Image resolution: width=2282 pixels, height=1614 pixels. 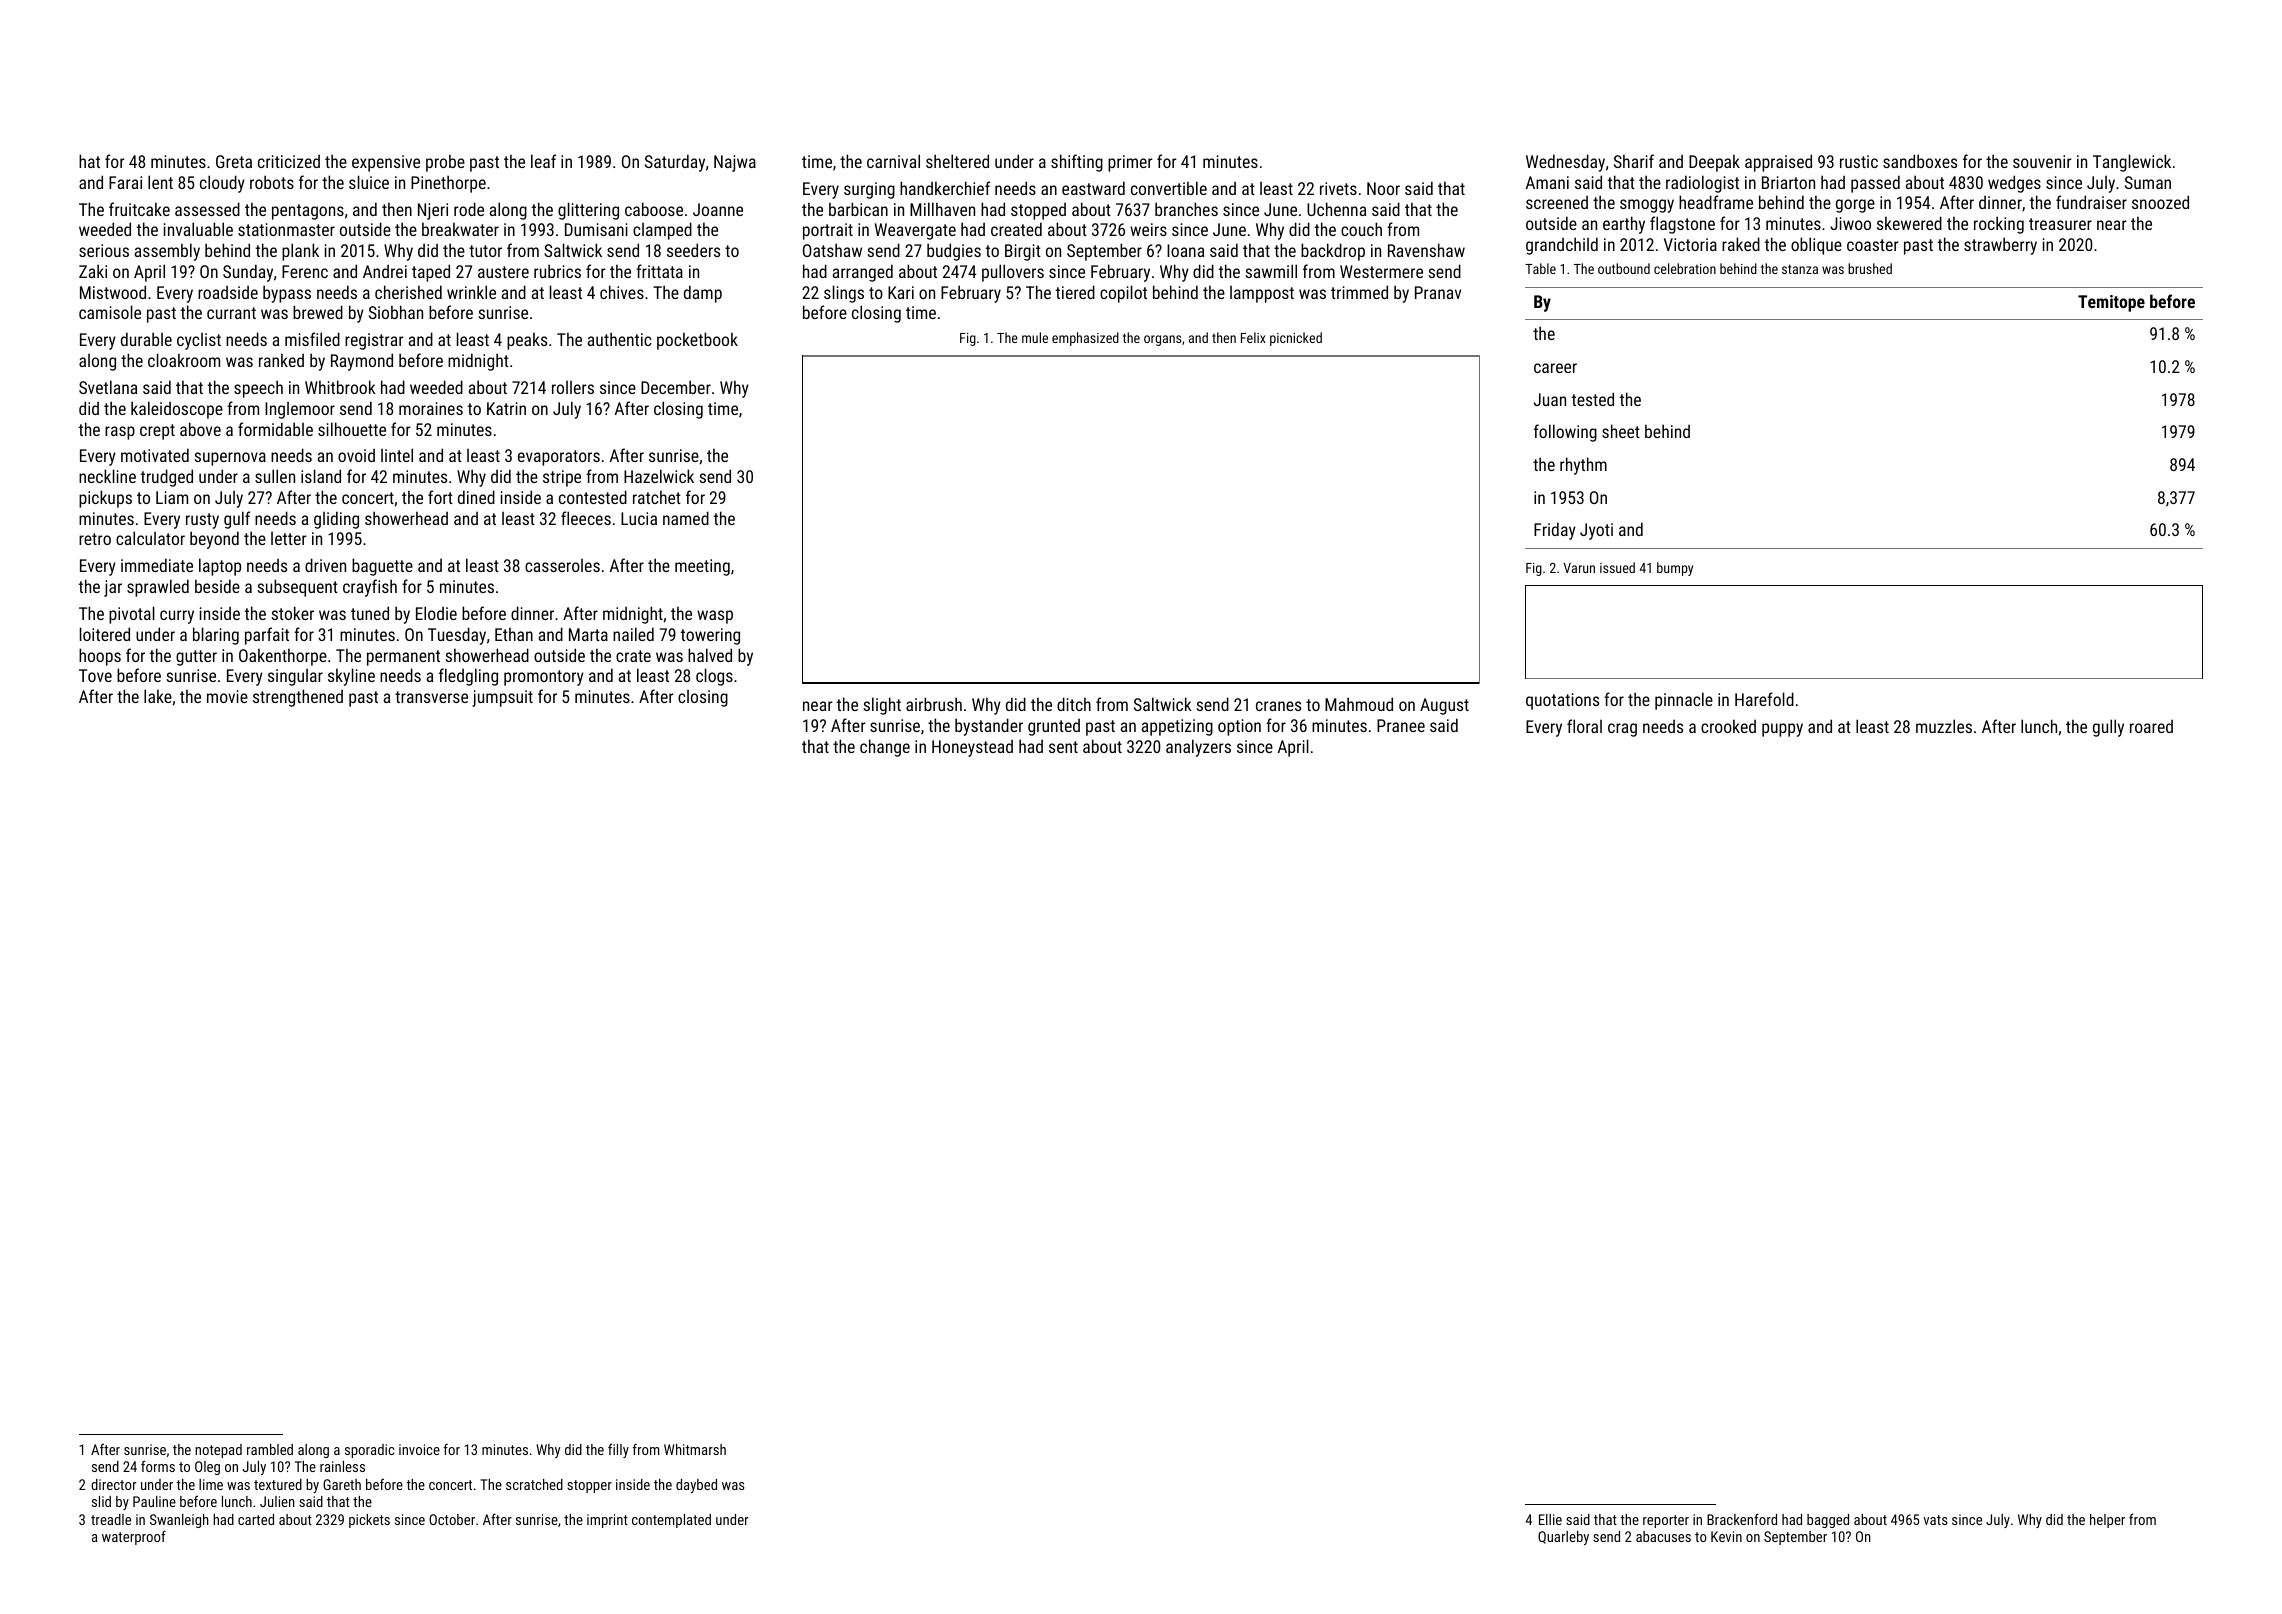 I want to click on roared, so click(x=2151, y=726).
